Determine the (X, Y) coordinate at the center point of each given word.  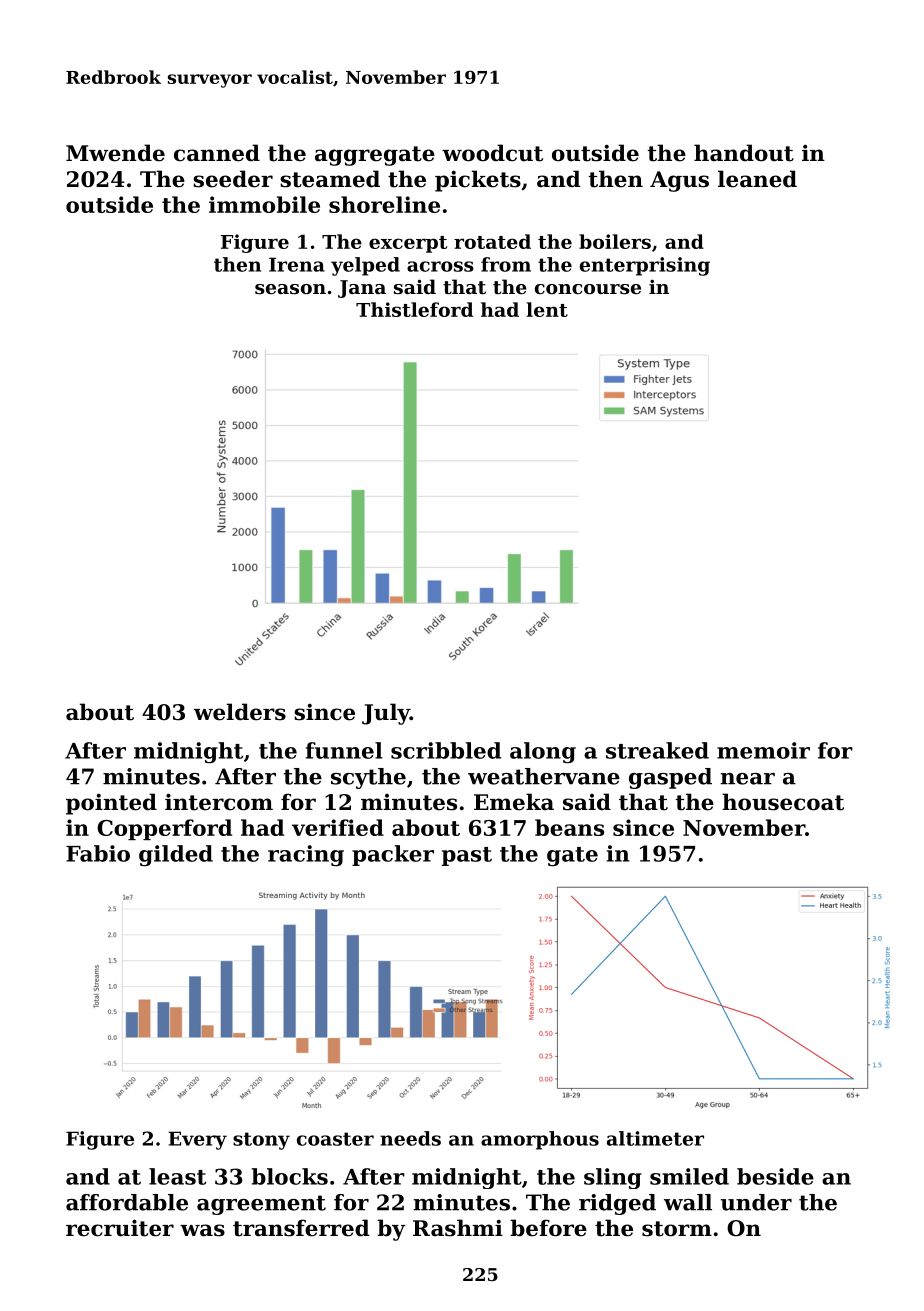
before (548, 1228)
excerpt (408, 244)
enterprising (645, 266)
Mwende (115, 153)
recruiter (120, 1228)
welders (240, 712)
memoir (763, 750)
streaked (657, 750)
